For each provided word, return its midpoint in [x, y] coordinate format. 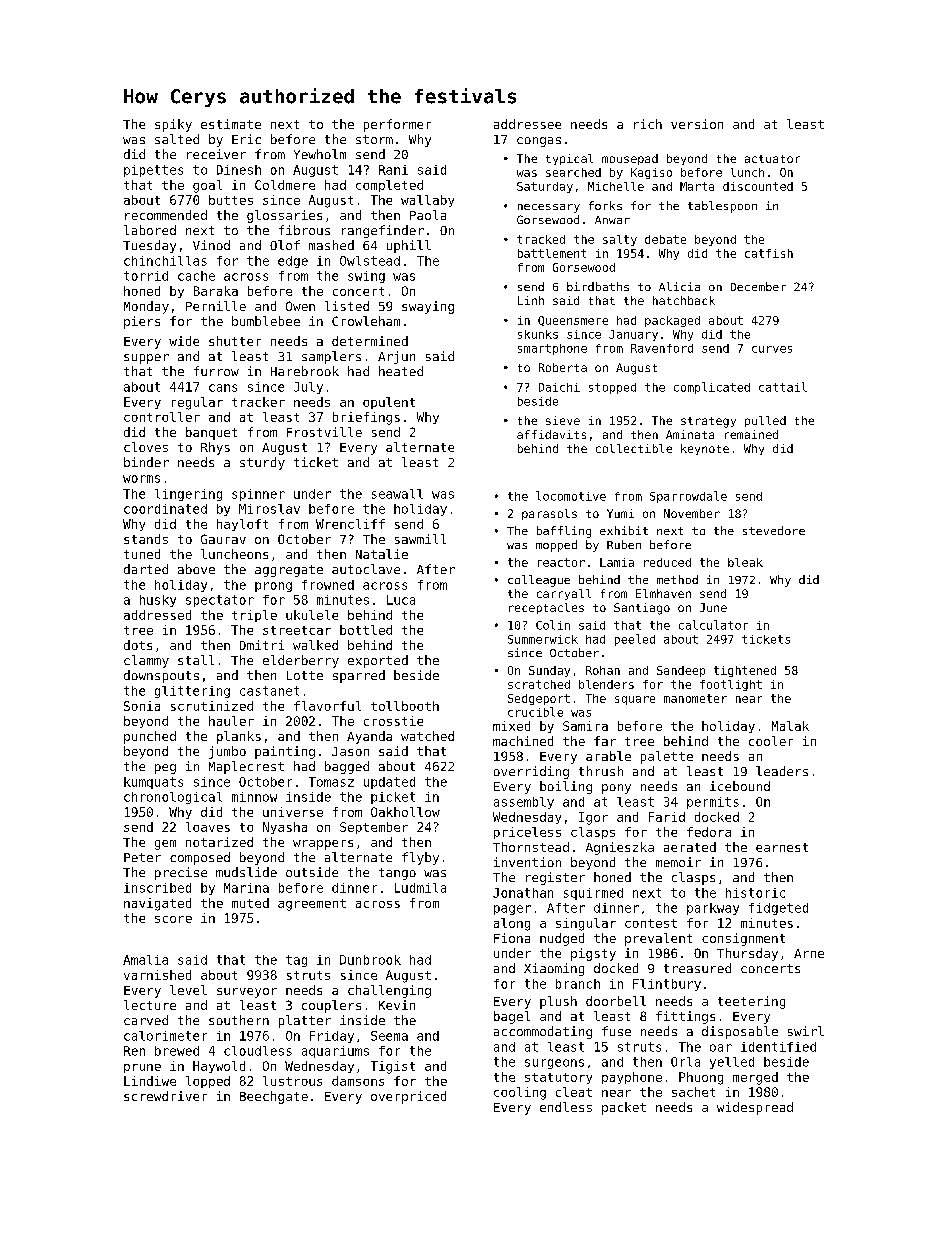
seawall [397, 494]
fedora [709, 832]
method [677, 579]
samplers [331, 357]
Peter [142, 857]
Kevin [397, 1005]
